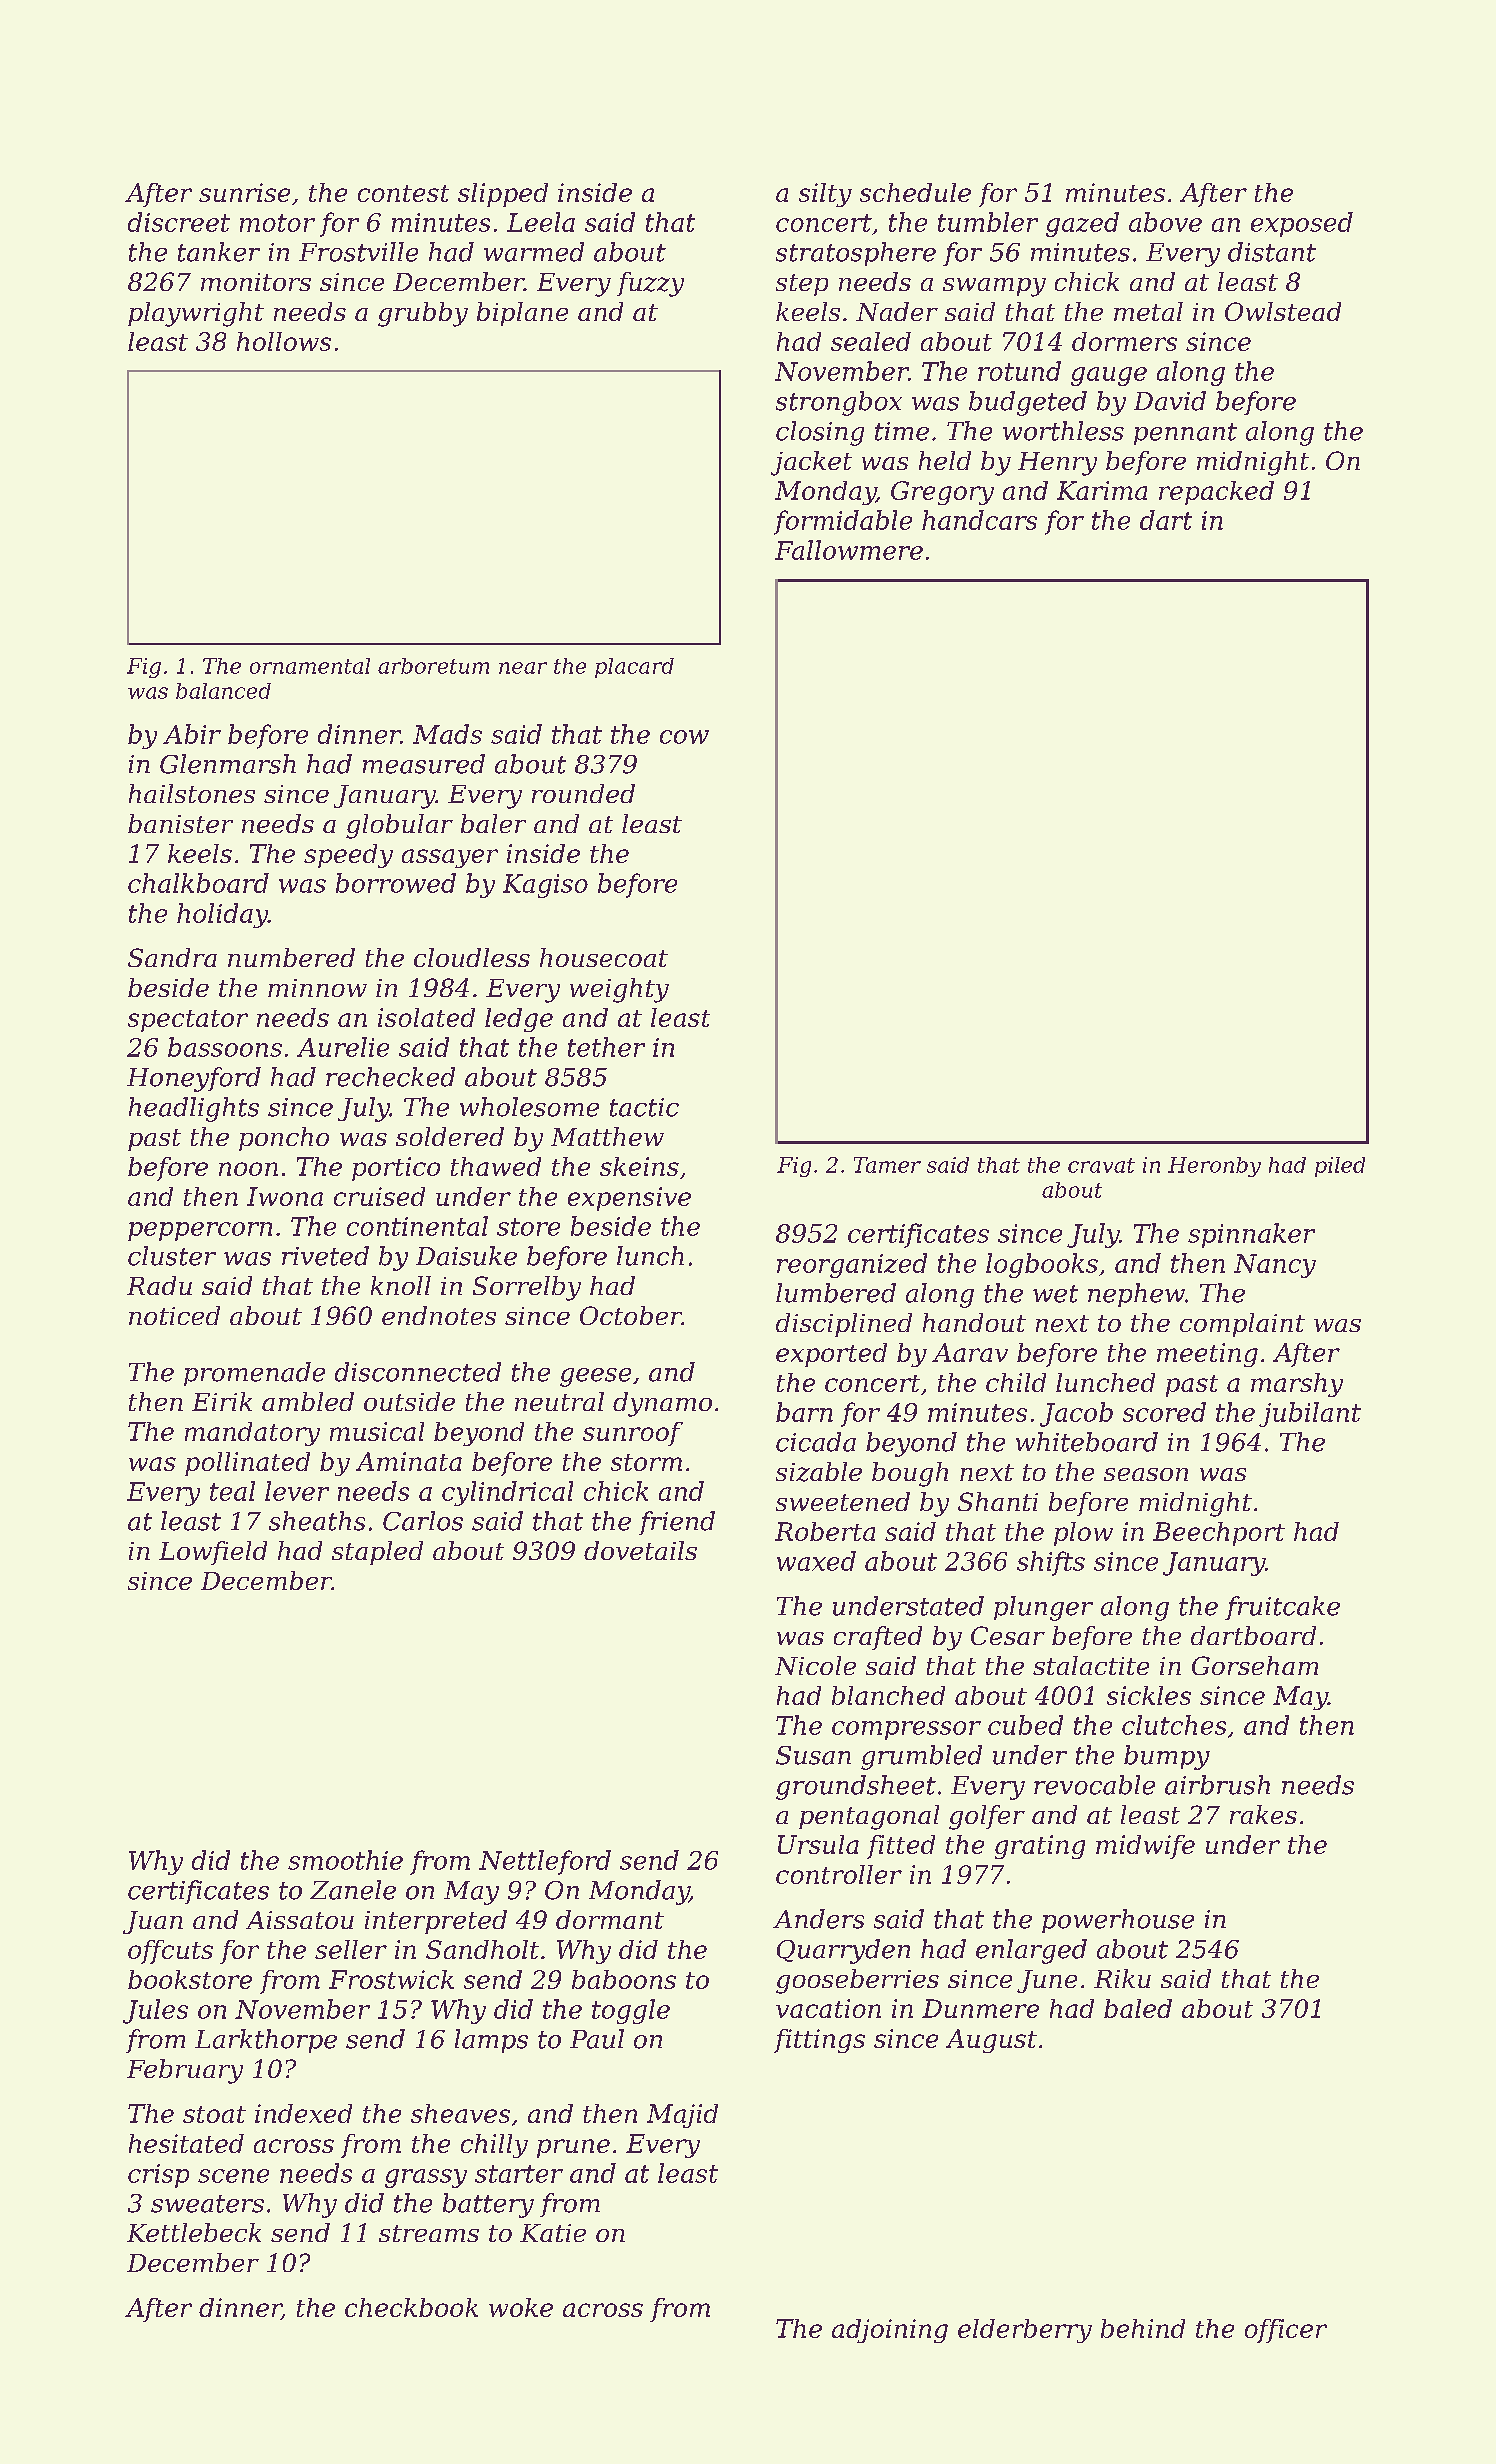 The image size is (1496, 2464). I want to click on Honeyford, so click(194, 1079).
